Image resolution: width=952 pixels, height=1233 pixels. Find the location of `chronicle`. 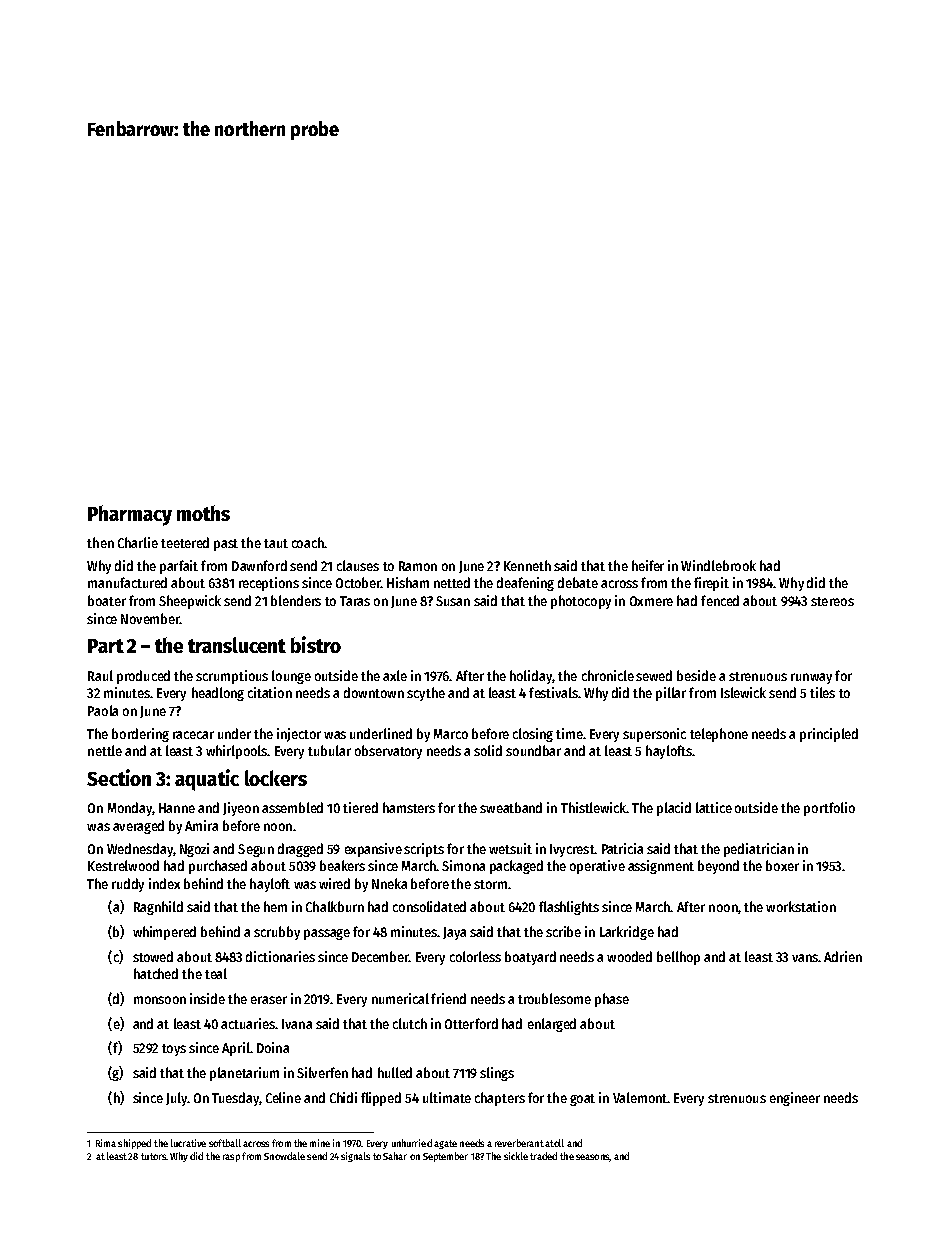

chronicle is located at coordinates (608, 675).
